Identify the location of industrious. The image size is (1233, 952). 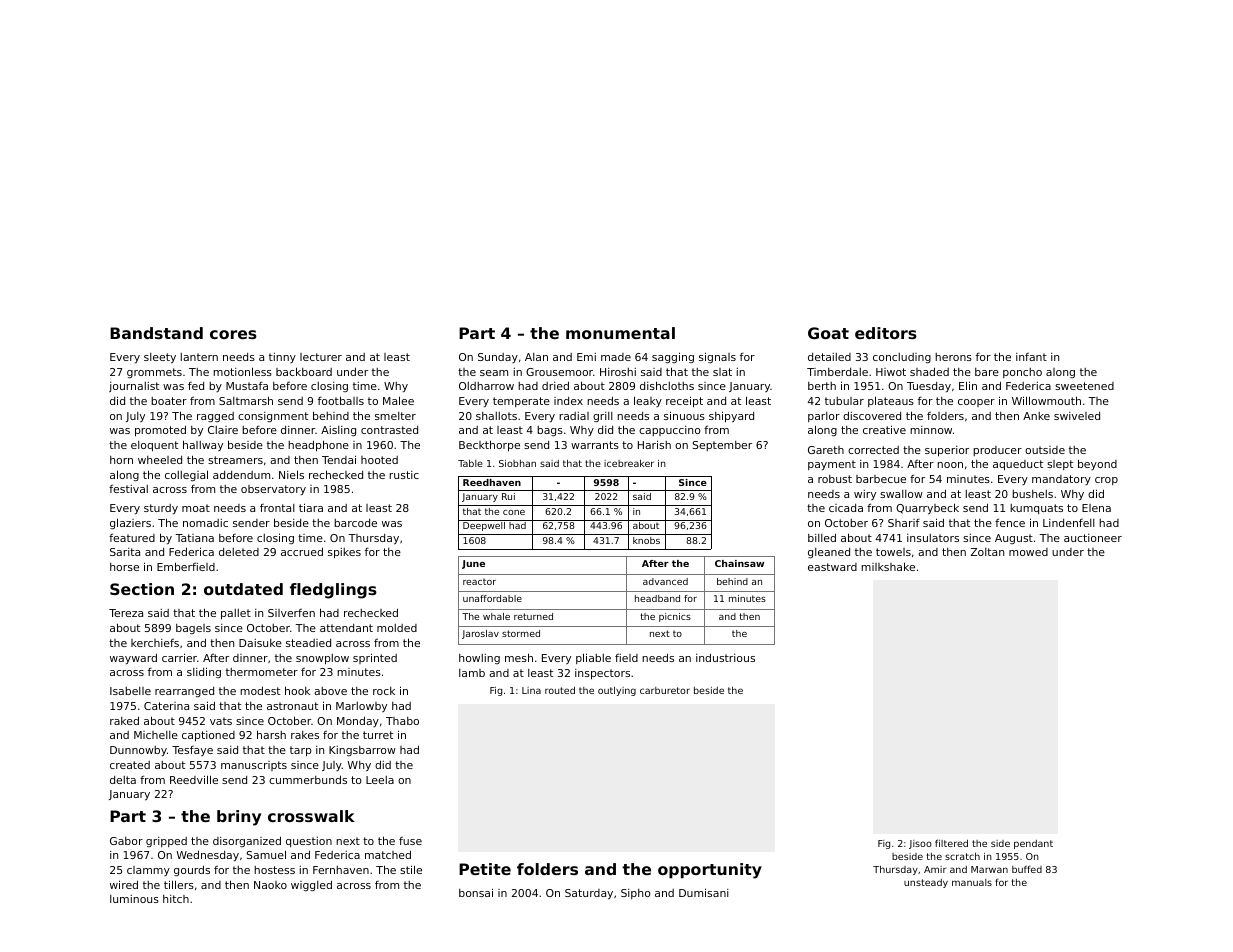
(725, 657).
